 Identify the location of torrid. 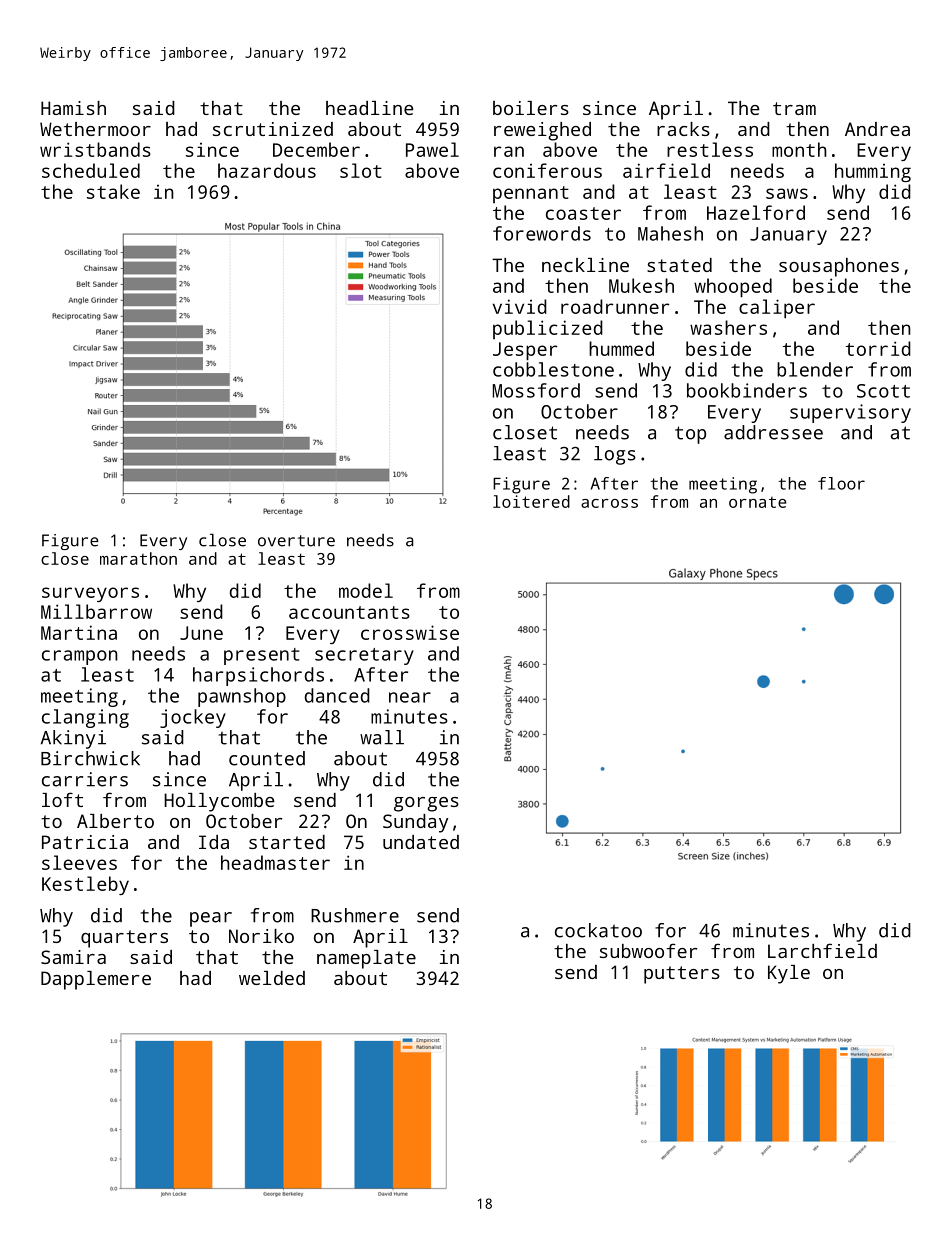
(878, 348).
